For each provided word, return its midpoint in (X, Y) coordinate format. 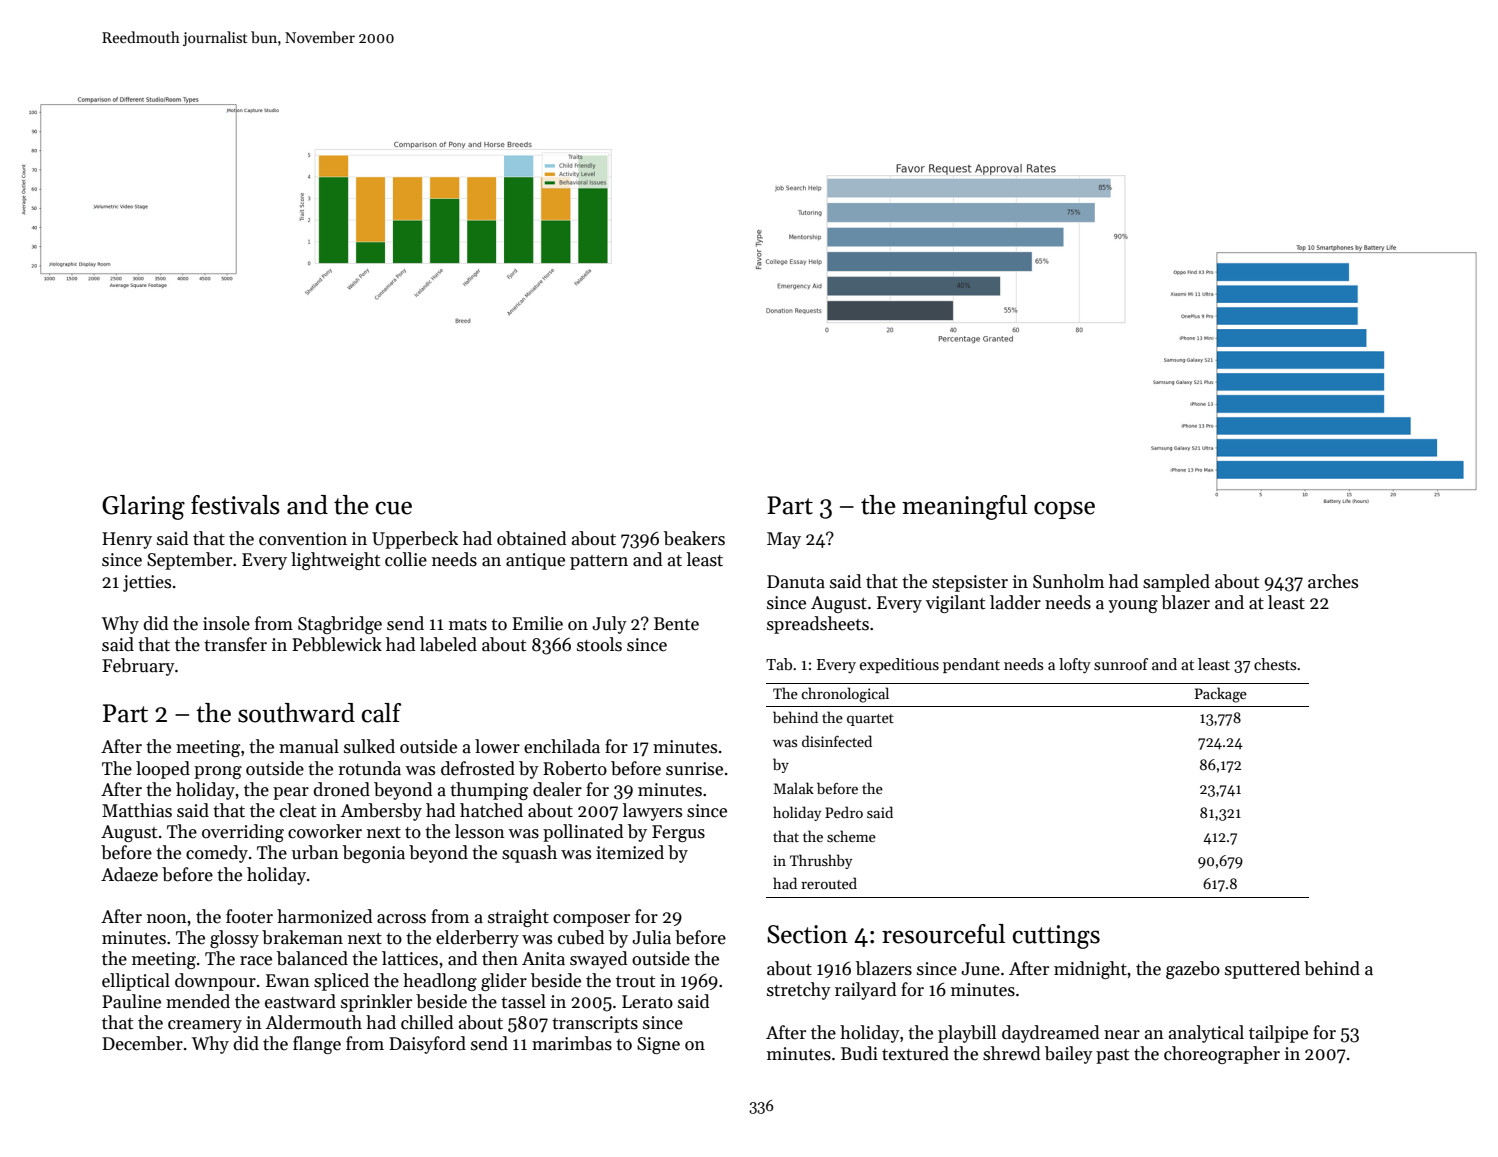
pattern (599, 562)
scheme (851, 836)
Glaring (143, 507)
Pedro (844, 812)
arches (1333, 581)
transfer (235, 644)
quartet (870, 720)
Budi (859, 1053)
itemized (630, 852)
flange (317, 1045)
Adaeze (129, 874)
